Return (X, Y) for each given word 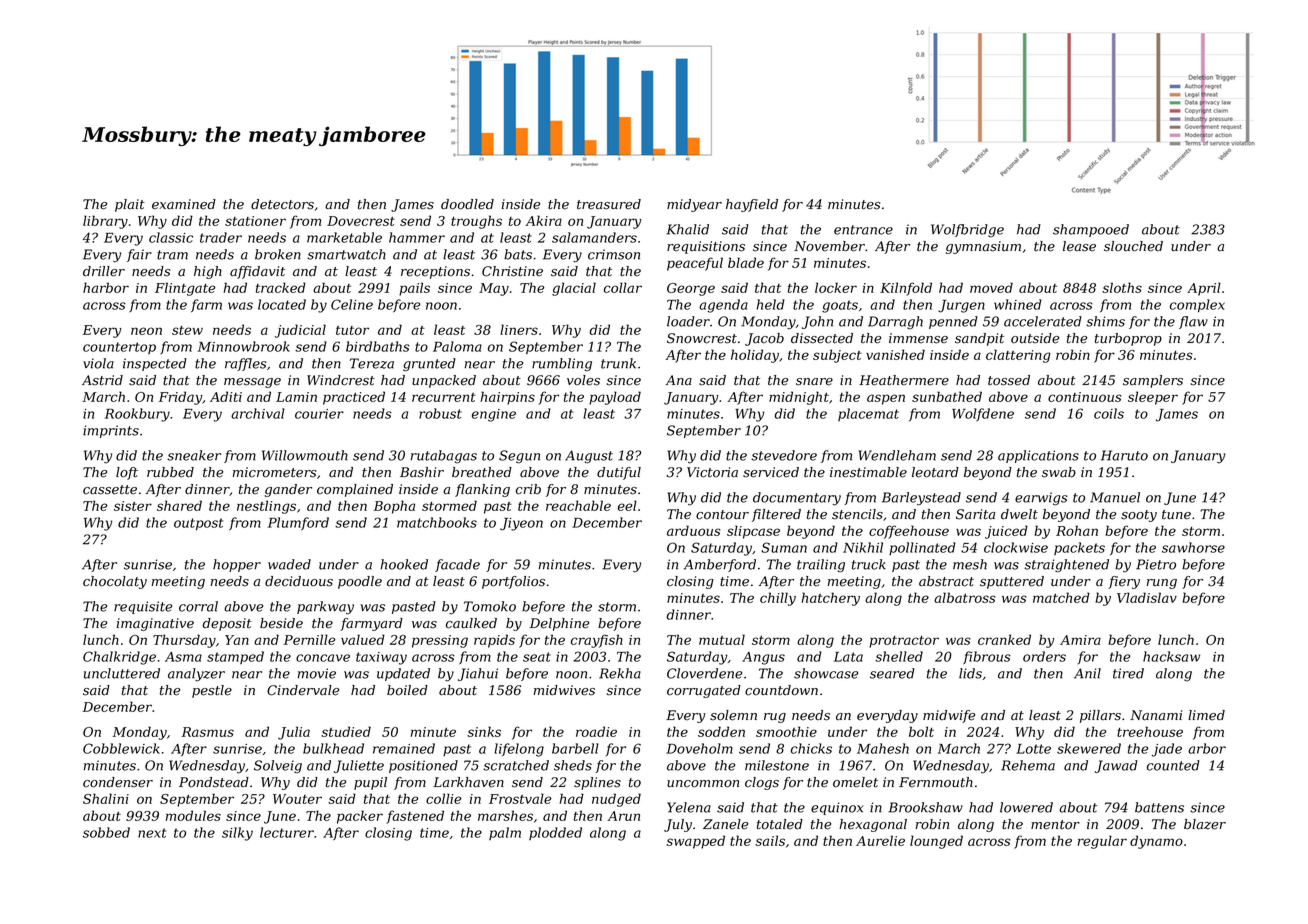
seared (892, 673)
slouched (1133, 246)
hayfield (752, 205)
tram (172, 255)
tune (1176, 515)
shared (179, 505)
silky (237, 834)
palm (505, 833)
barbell (575, 748)
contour (722, 515)
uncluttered (122, 673)
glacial (574, 289)
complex (1197, 305)
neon (146, 331)
